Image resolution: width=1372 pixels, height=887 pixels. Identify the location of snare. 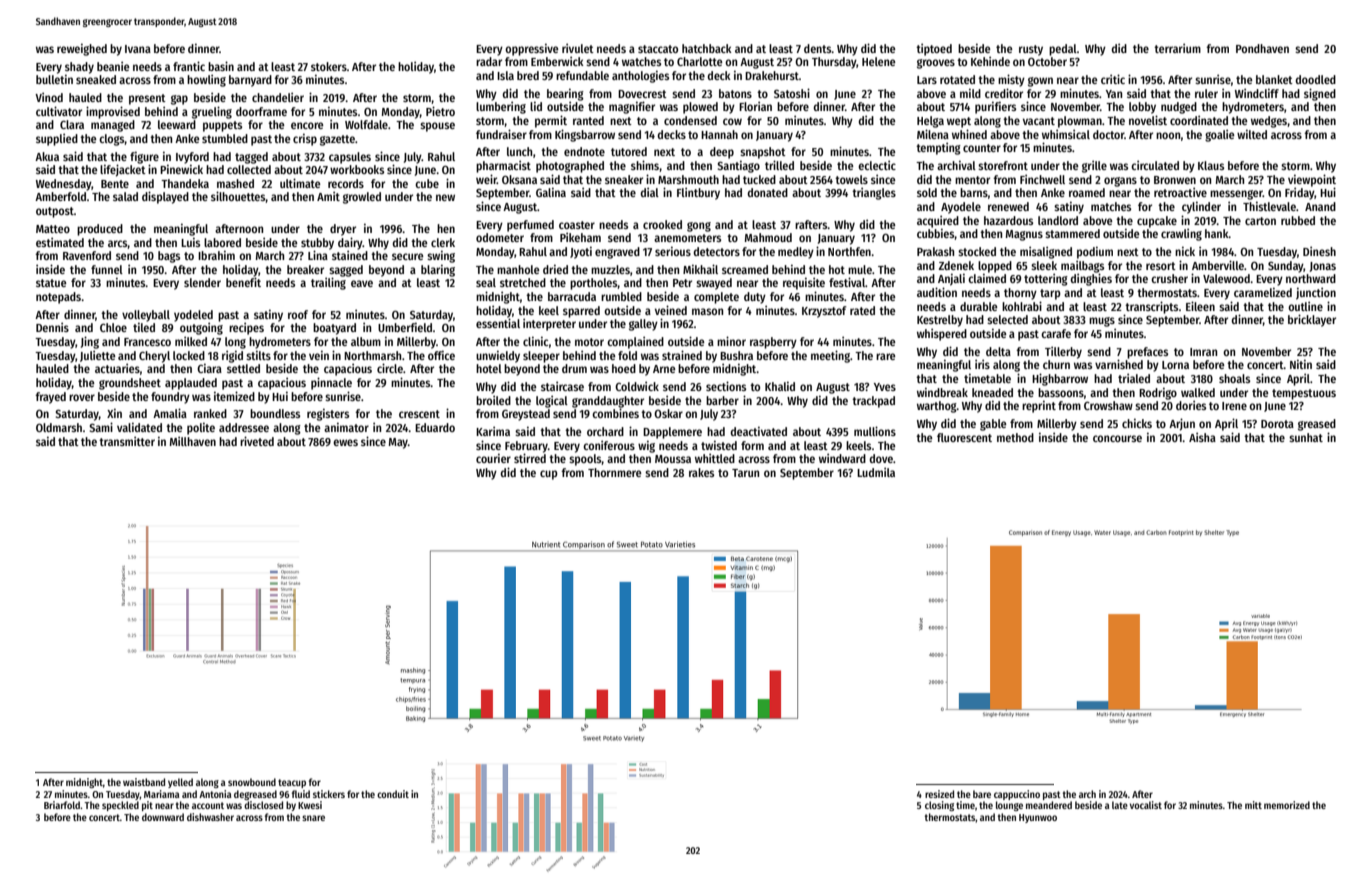
(313, 818).
